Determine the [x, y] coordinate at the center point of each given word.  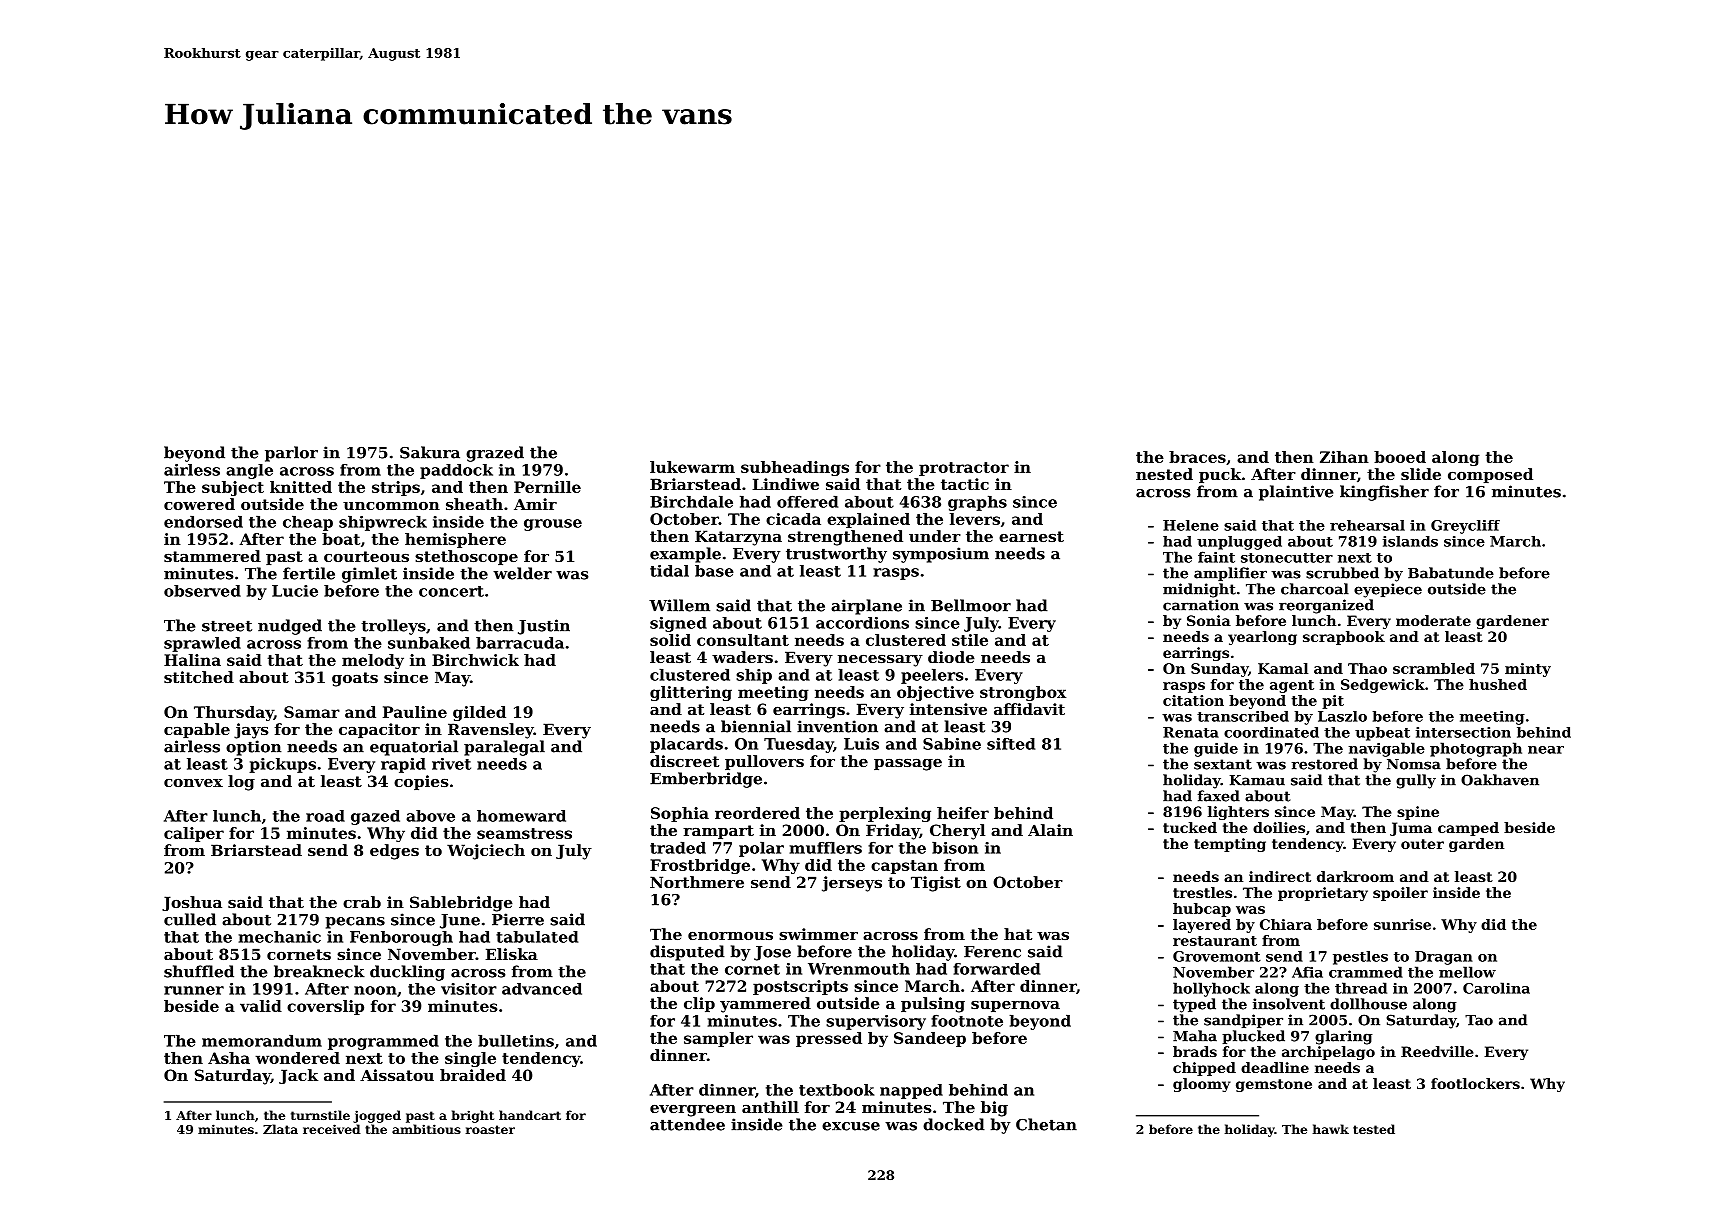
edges [394, 852]
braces [1197, 457]
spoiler [1400, 894]
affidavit [1029, 709]
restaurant [1215, 941]
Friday [893, 832]
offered [807, 502]
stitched [199, 677]
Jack [298, 1076]
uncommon [391, 506]
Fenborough [401, 938]
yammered [765, 1005]
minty [1528, 670]
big [994, 1109]
